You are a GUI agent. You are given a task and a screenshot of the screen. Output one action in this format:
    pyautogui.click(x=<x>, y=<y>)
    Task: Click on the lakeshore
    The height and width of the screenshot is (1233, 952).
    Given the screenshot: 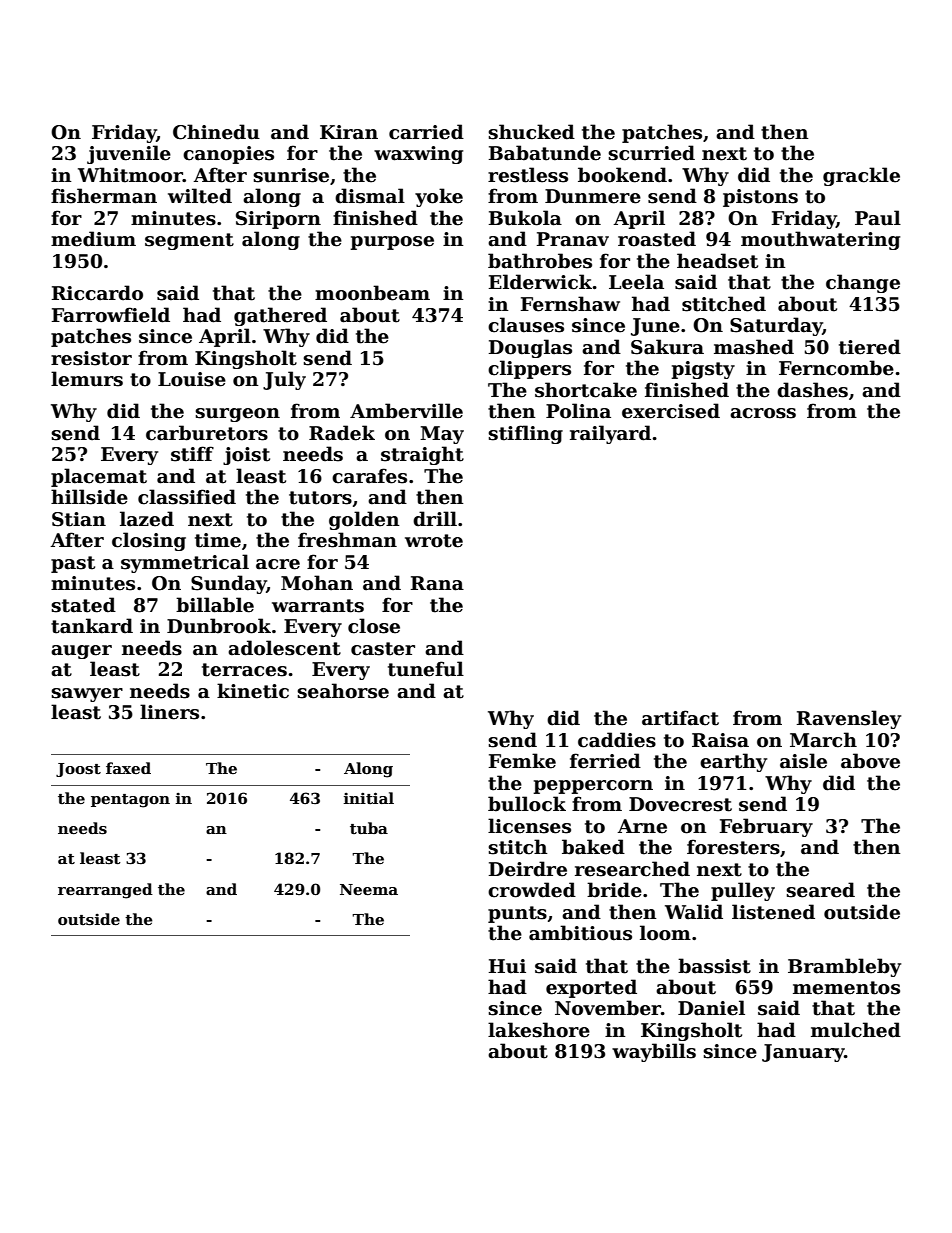 What is the action you would take?
    pyautogui.click(x=539, y=1030)
